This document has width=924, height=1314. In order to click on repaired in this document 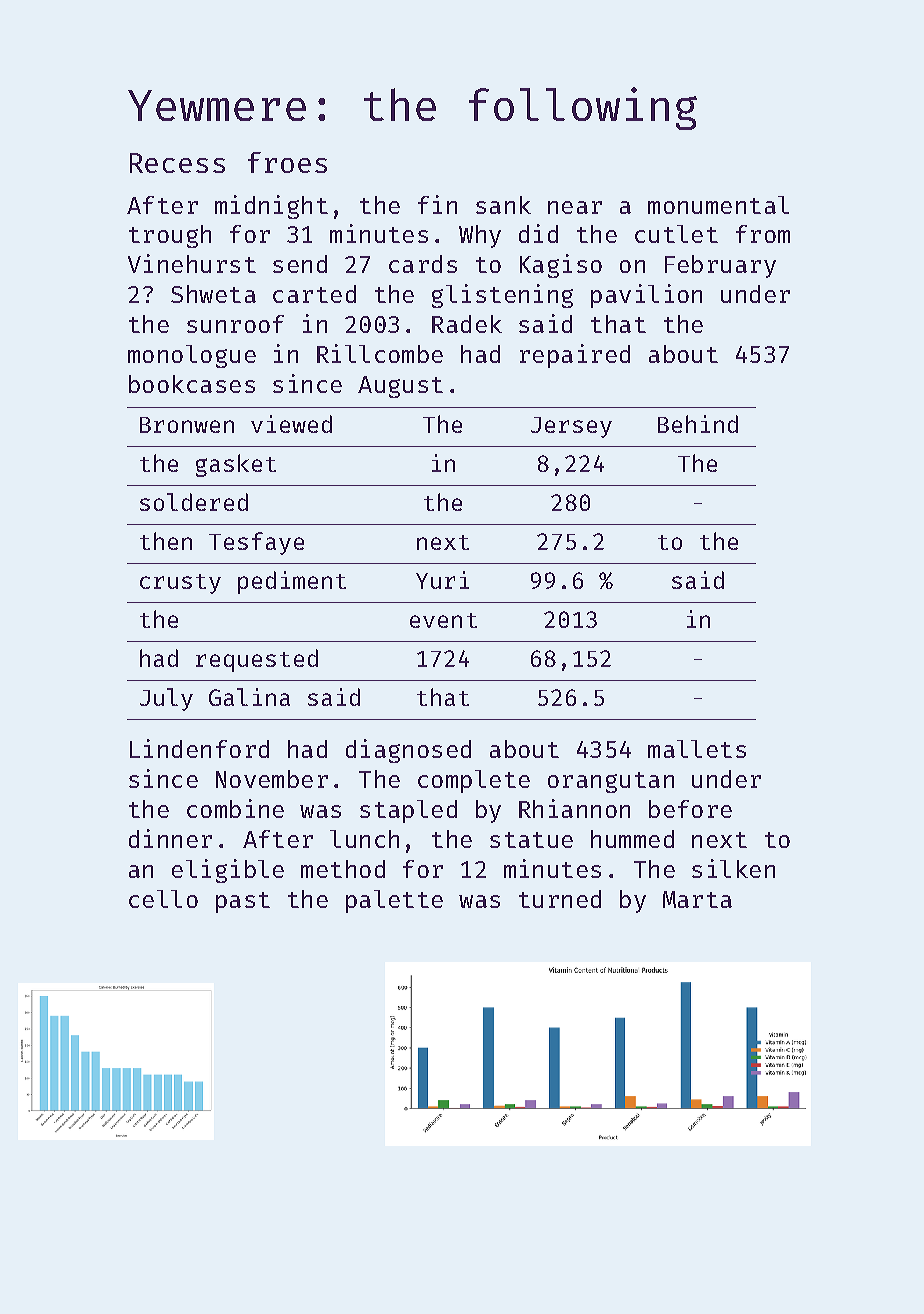, I will do `click(575, 356)`.
